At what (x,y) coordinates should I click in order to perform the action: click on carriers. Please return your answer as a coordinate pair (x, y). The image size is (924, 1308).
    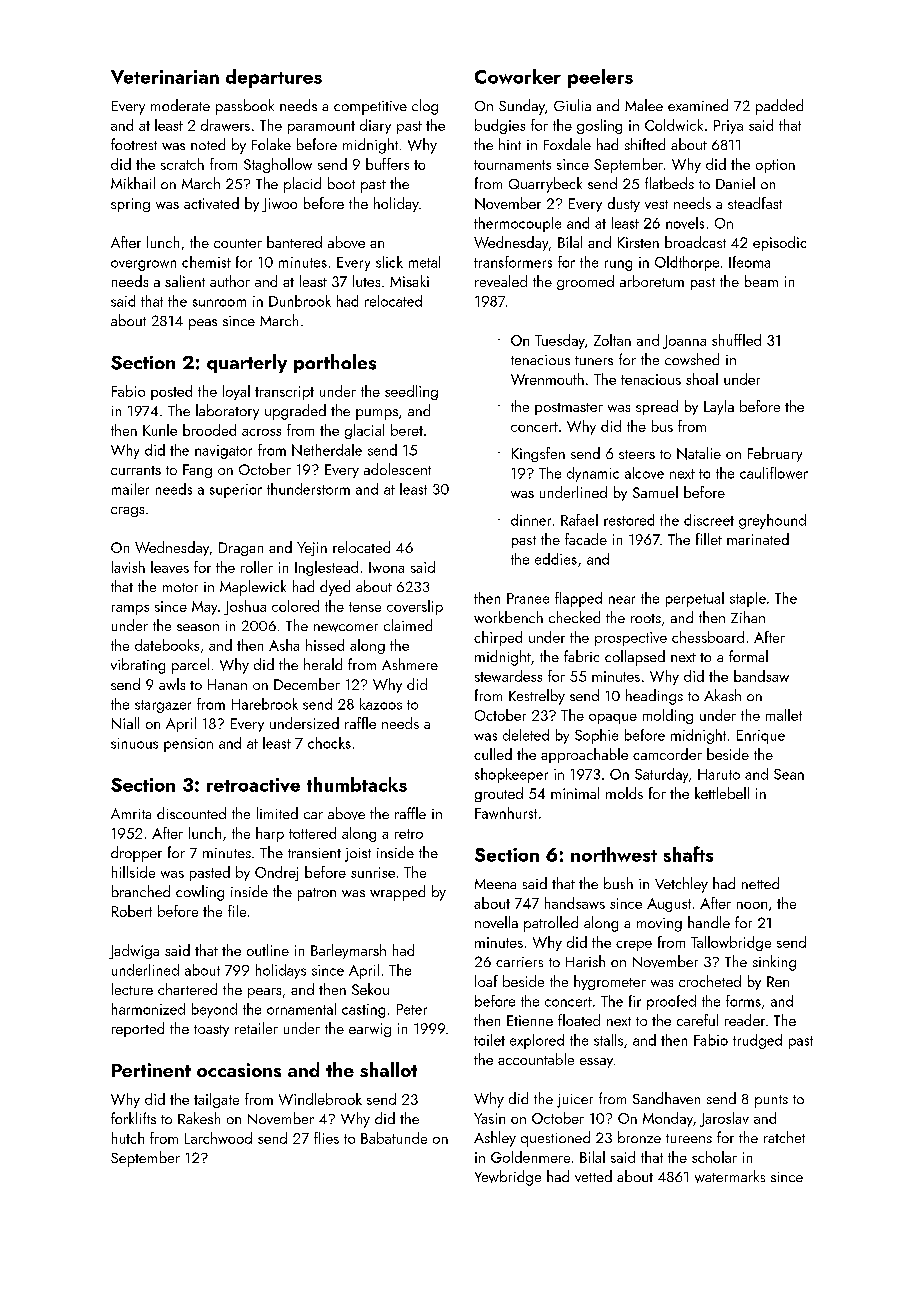
    Looking at the image, I should click on (519, 962).
